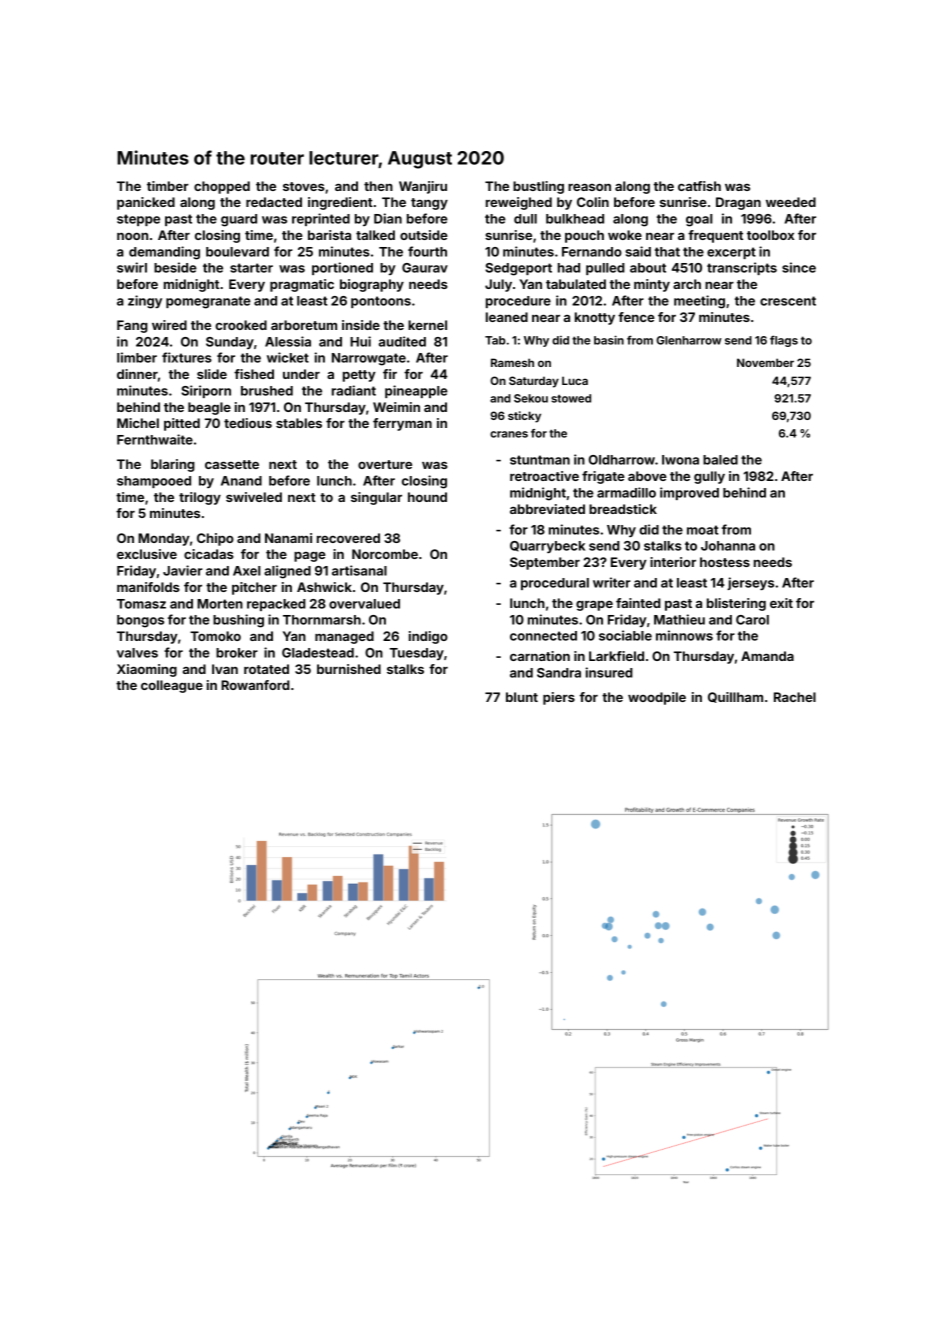  What do you see at coordinates (720, 460) in the image?
I see `baled` at bounding box center [720, 460].
